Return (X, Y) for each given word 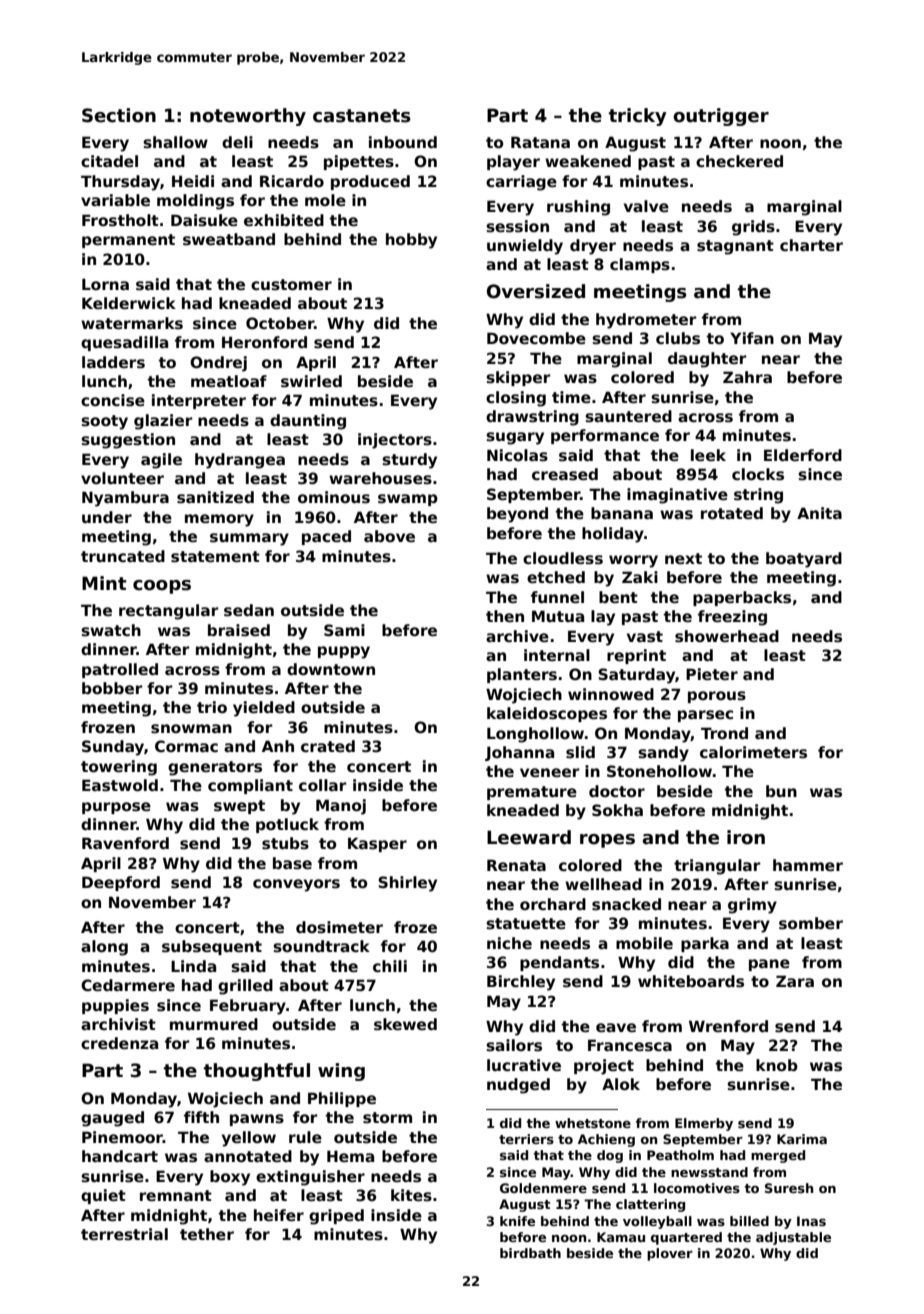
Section (119, 115)
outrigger (721, 117)
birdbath (530, 1253)
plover (670, 1254)
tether (207, 1234)
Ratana (540, 142)
